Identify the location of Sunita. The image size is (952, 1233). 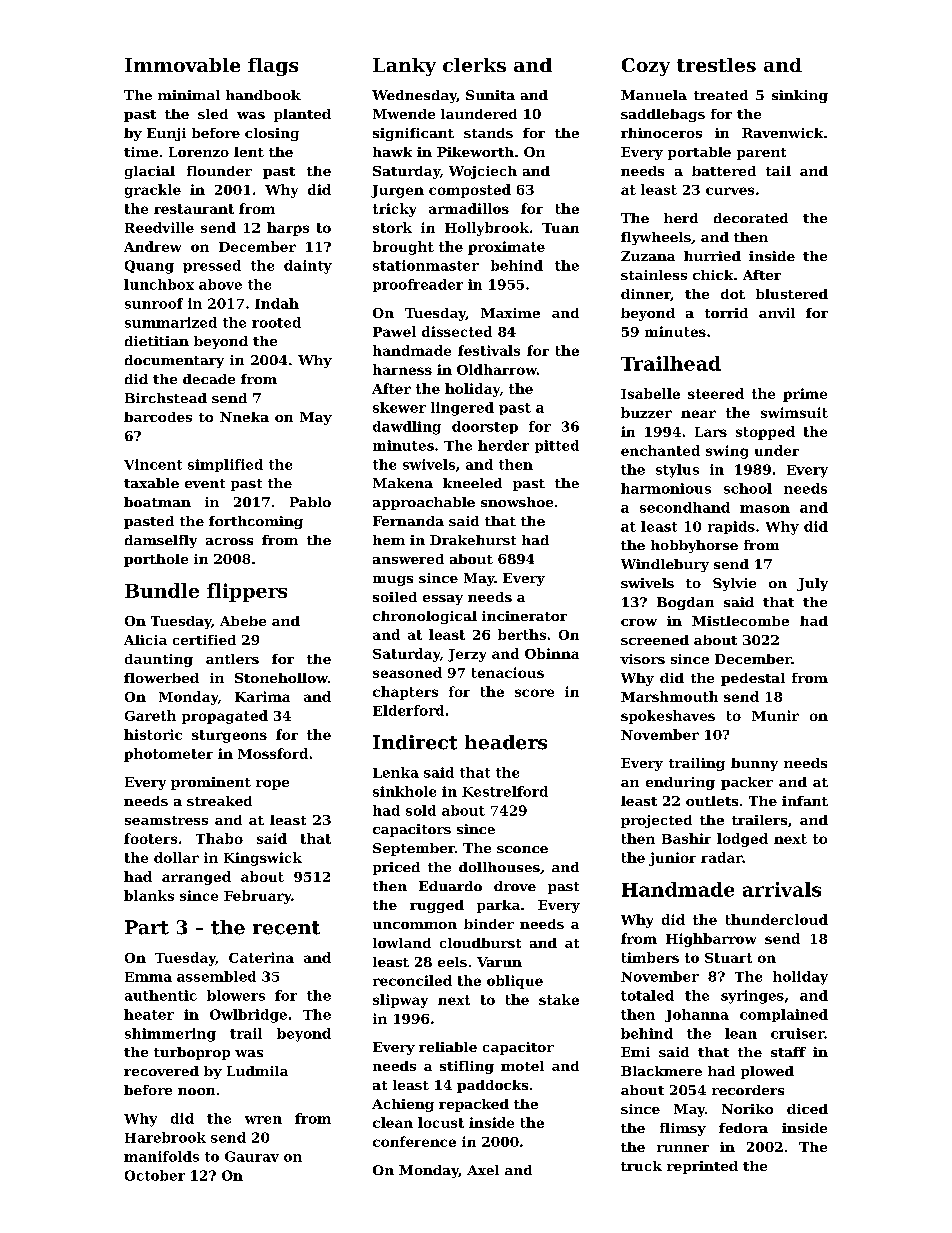
(490, 95).
